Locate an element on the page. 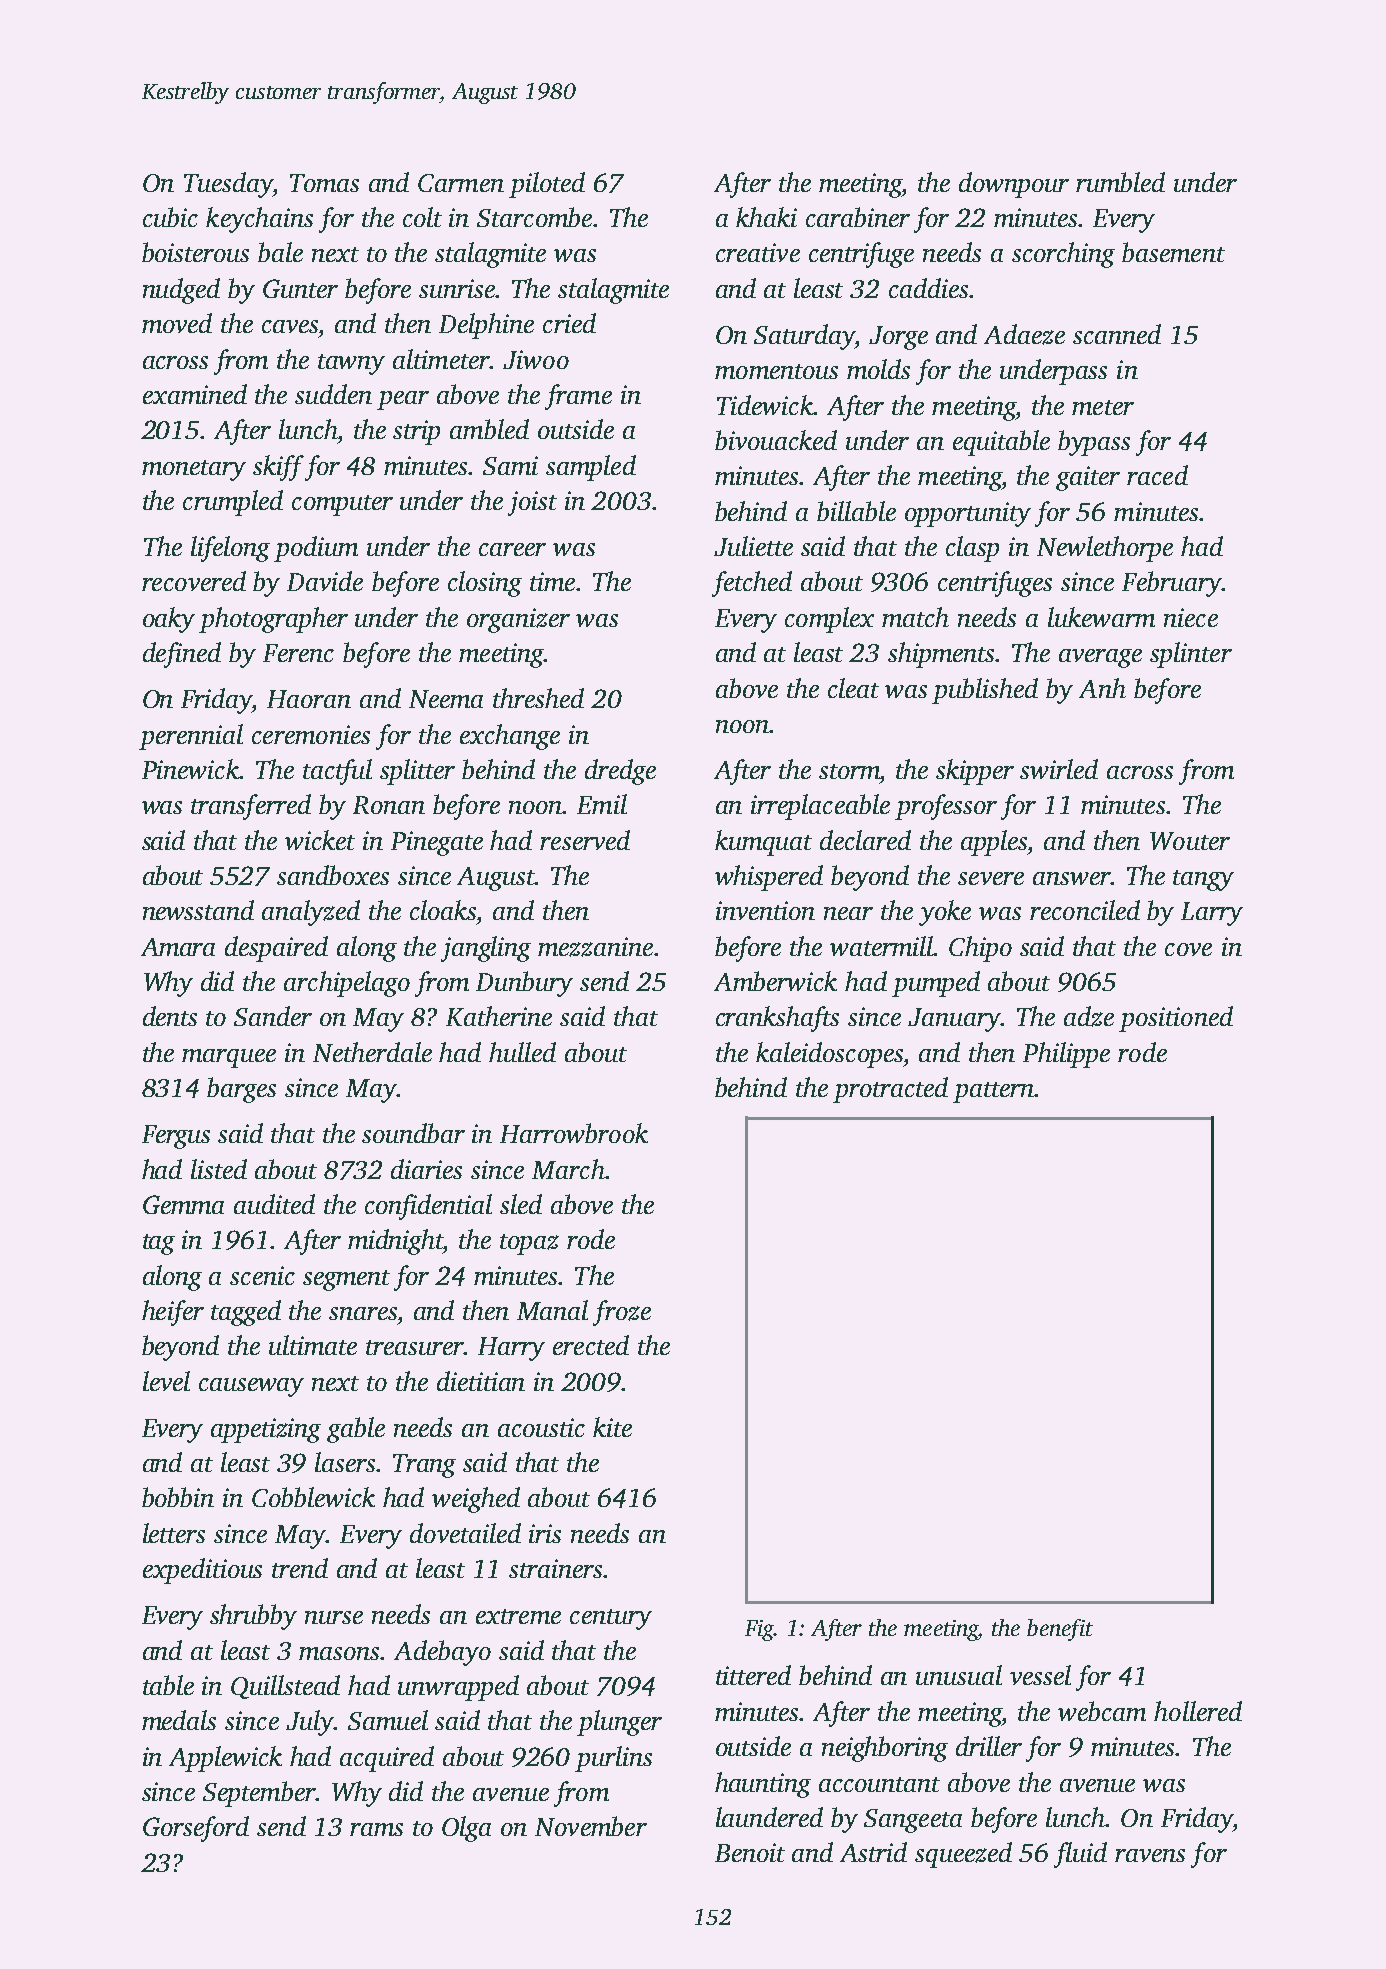 This image has width=1386, height=1969. cubic is located at coordinates (170, 217).
